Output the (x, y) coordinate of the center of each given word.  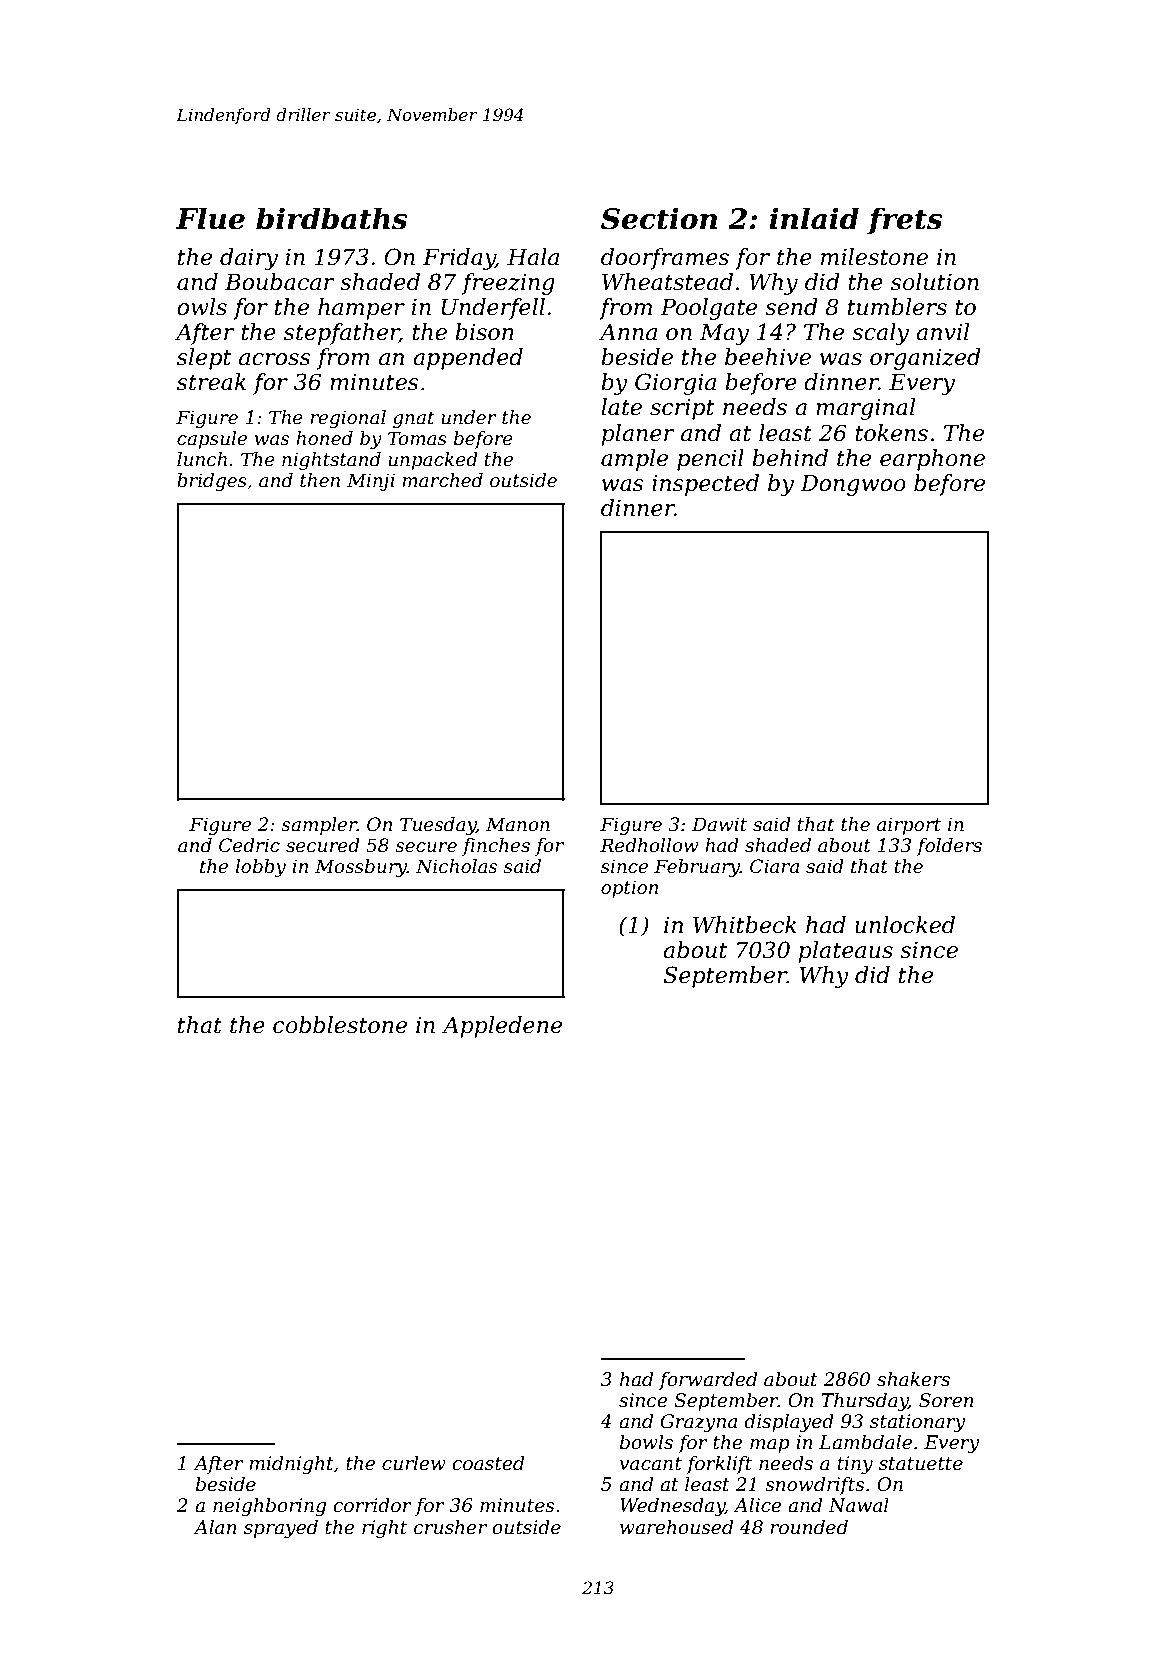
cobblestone (340, 1025)
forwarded (708, 1381)
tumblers (897, 307)
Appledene (502, 1027)
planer (638, 435)
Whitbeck (745, 925)
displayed (789, 1423)
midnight (291, 1465)
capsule (212, 440)
